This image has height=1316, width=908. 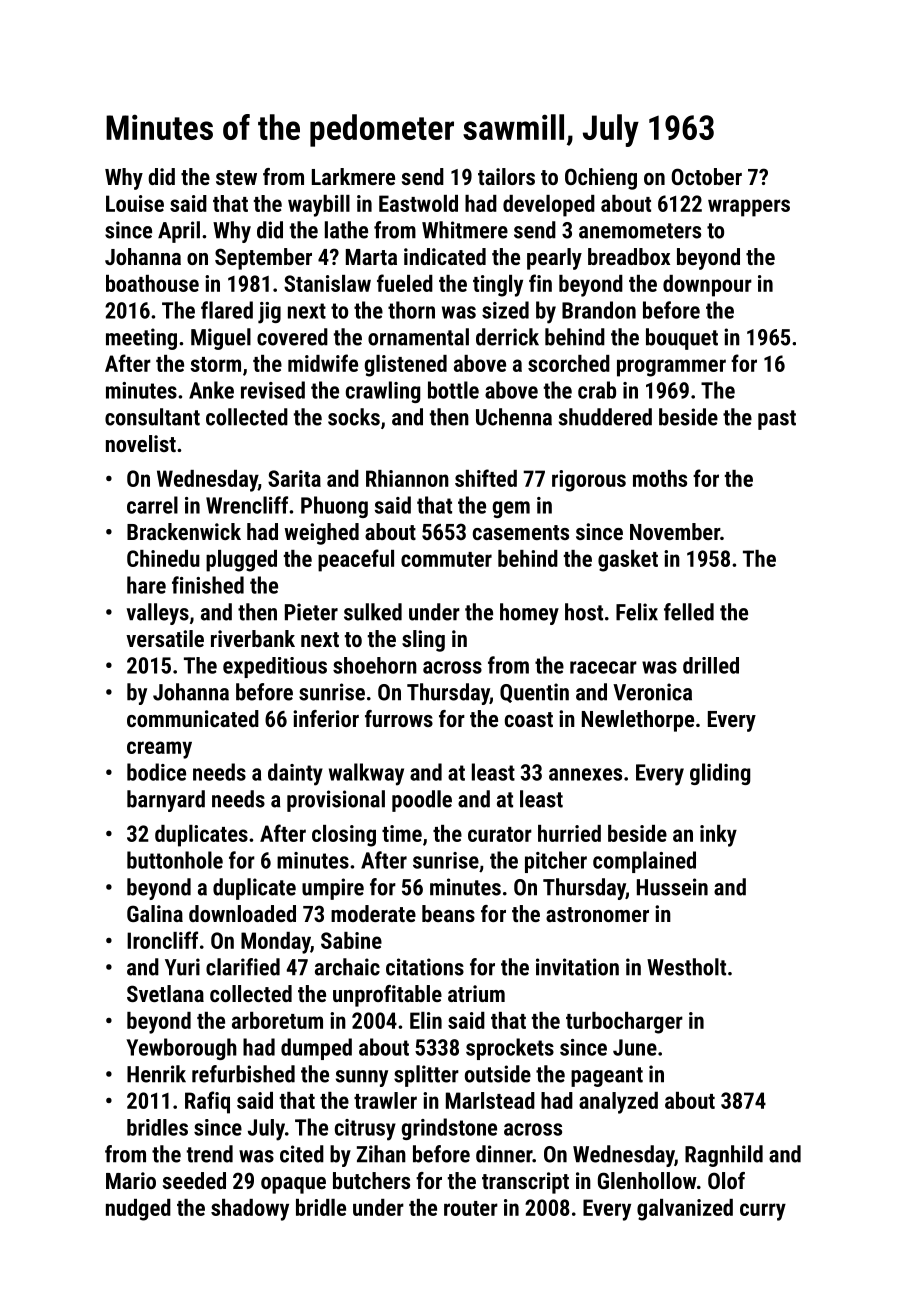 I want to click on beans, so click(x=448, y=913).
